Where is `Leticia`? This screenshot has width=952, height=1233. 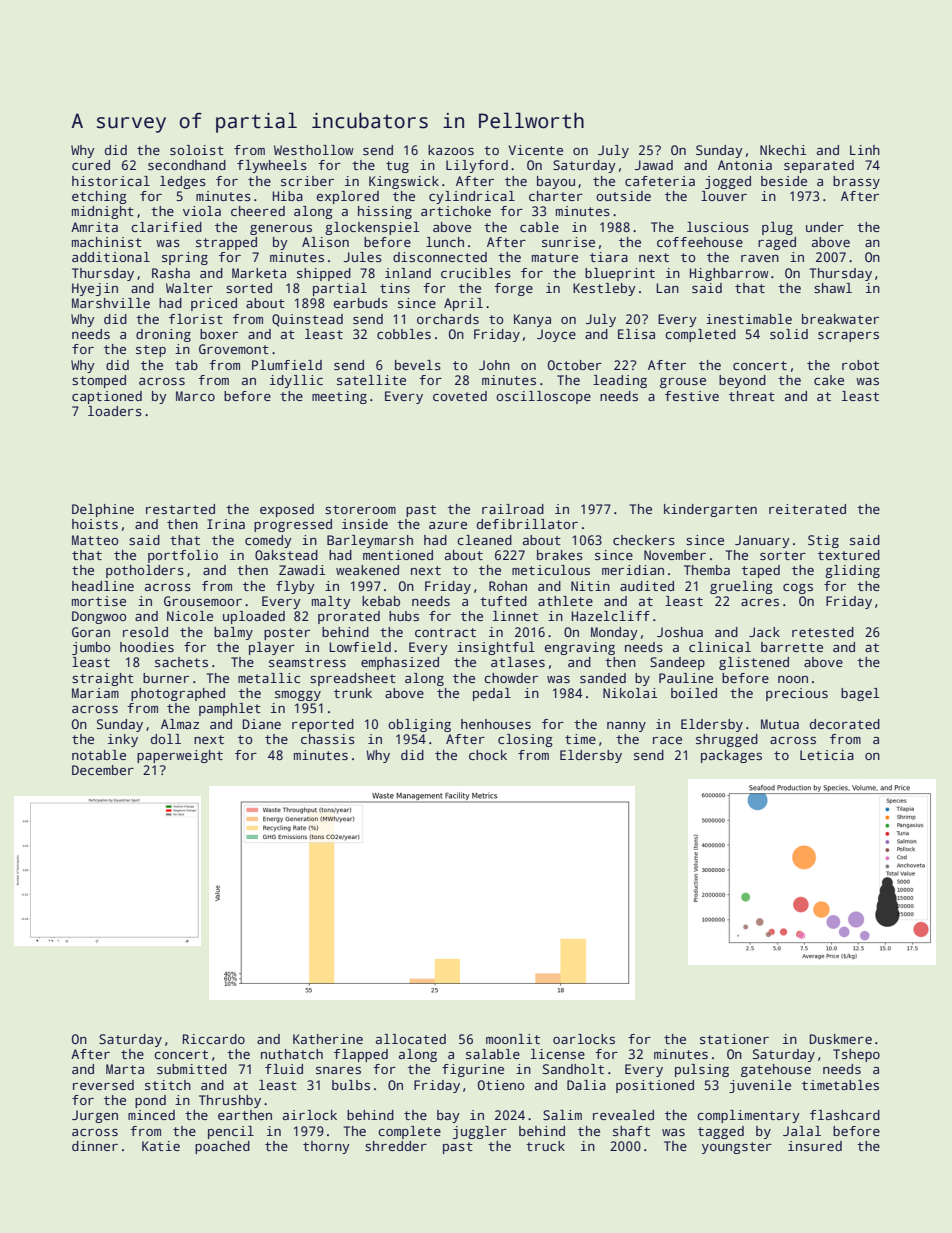 Leticia is located at coordinates (827, 755).
